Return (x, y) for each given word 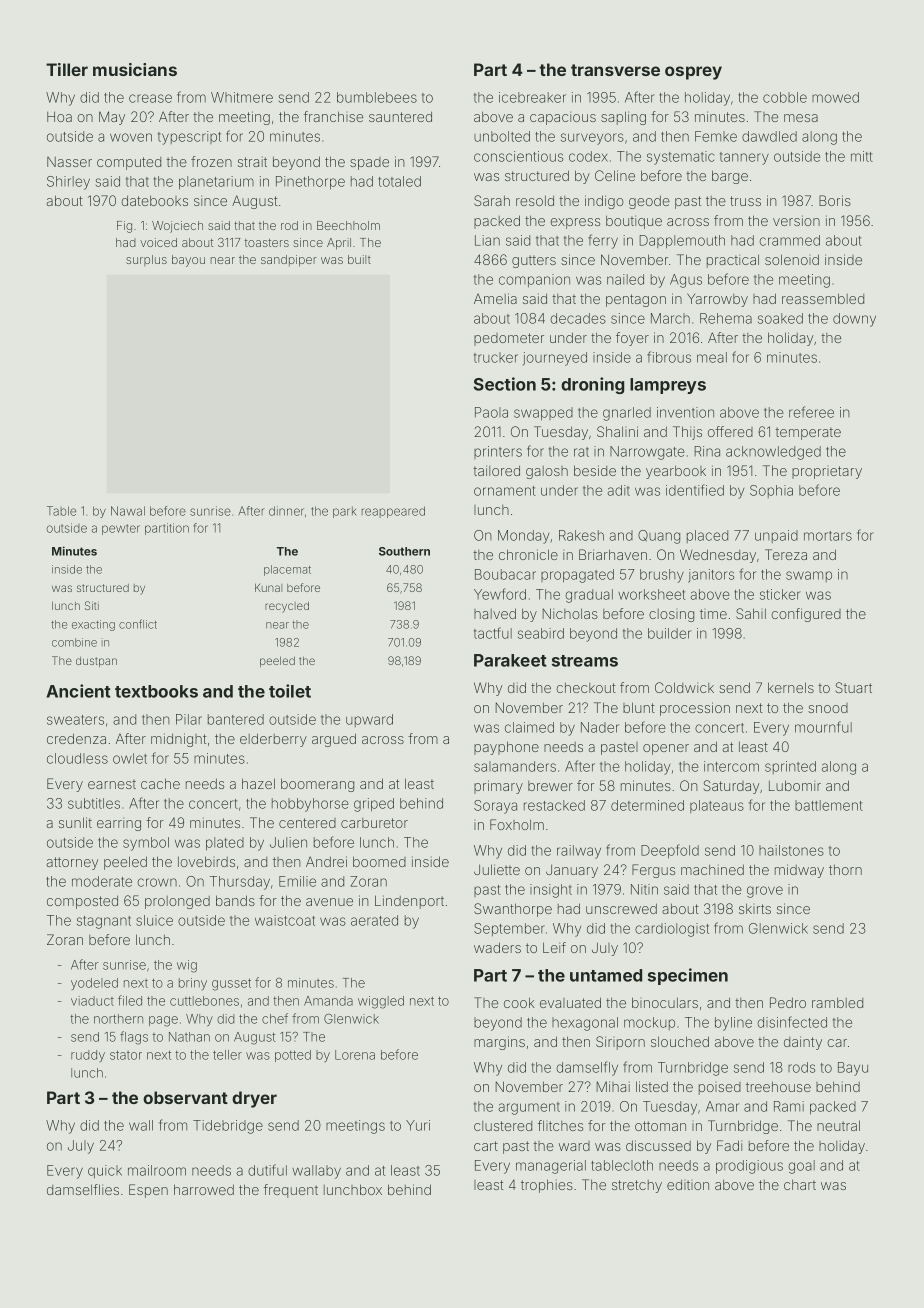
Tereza (786, 554)
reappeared (393, 512)
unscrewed (621, 908)
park (345, 512)
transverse (615, 70)
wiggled (381, 1002)
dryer (254, 1099)
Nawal (128, 511)
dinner (286, 511)
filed (130, 1000)
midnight (178, 740)
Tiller (67, 69)
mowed (835, 97)
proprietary (827, 472)
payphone (506, 748)
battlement (829, 805)
